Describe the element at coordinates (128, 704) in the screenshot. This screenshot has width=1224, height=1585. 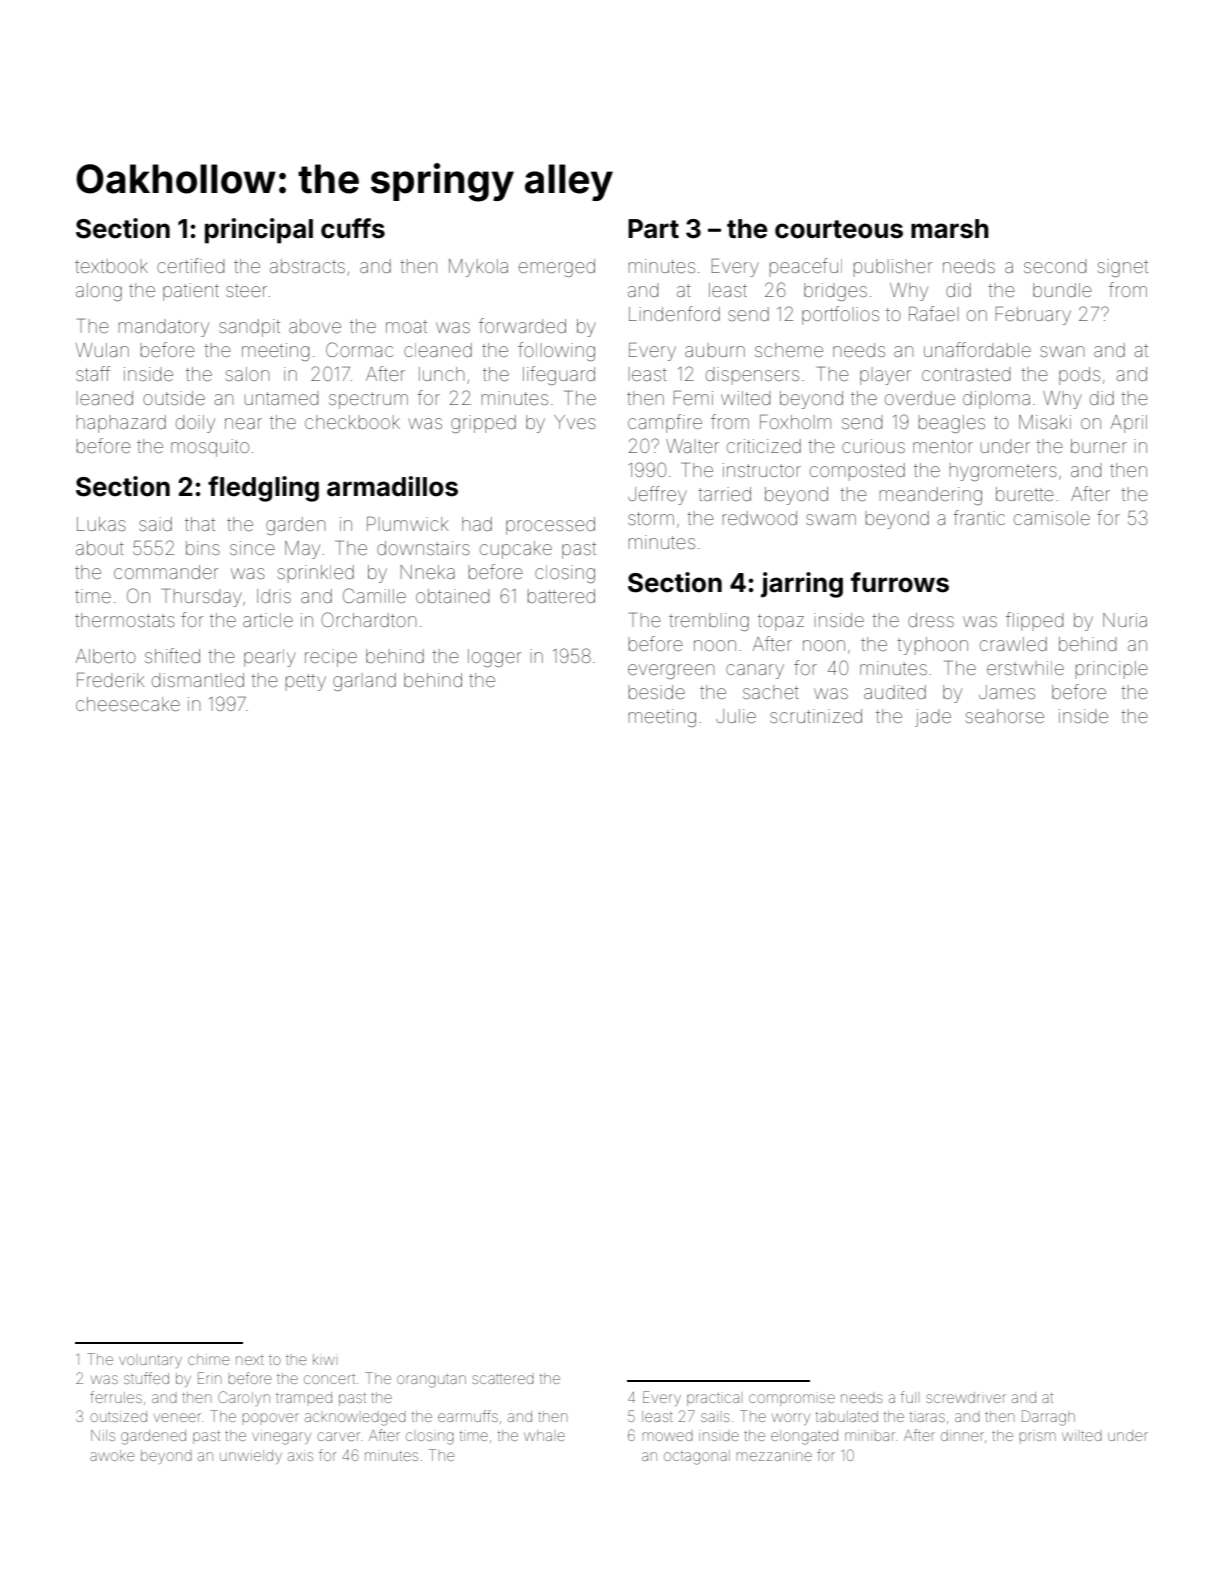
I see `cheesecake` at that location.
